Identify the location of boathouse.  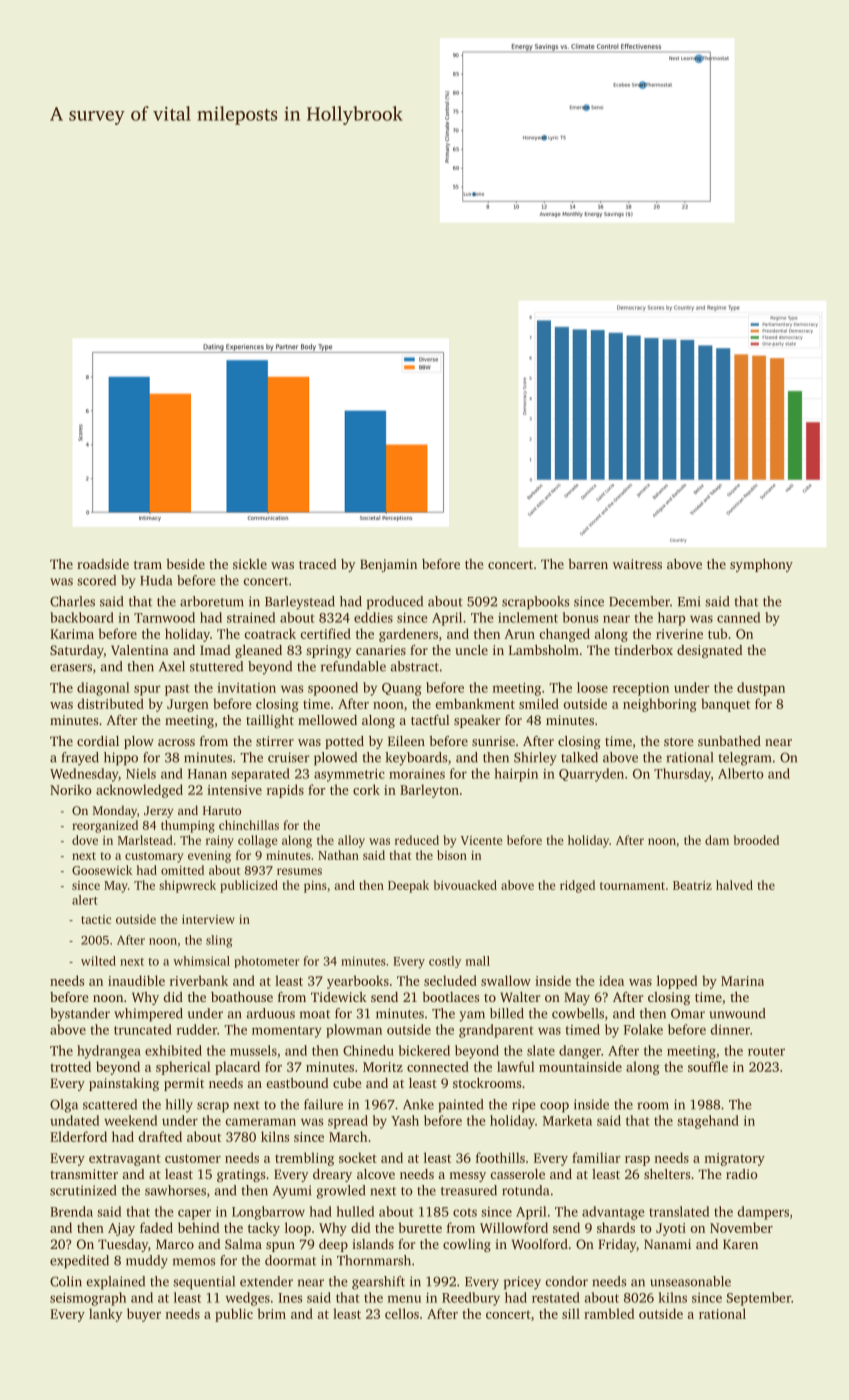
(242, 997).
